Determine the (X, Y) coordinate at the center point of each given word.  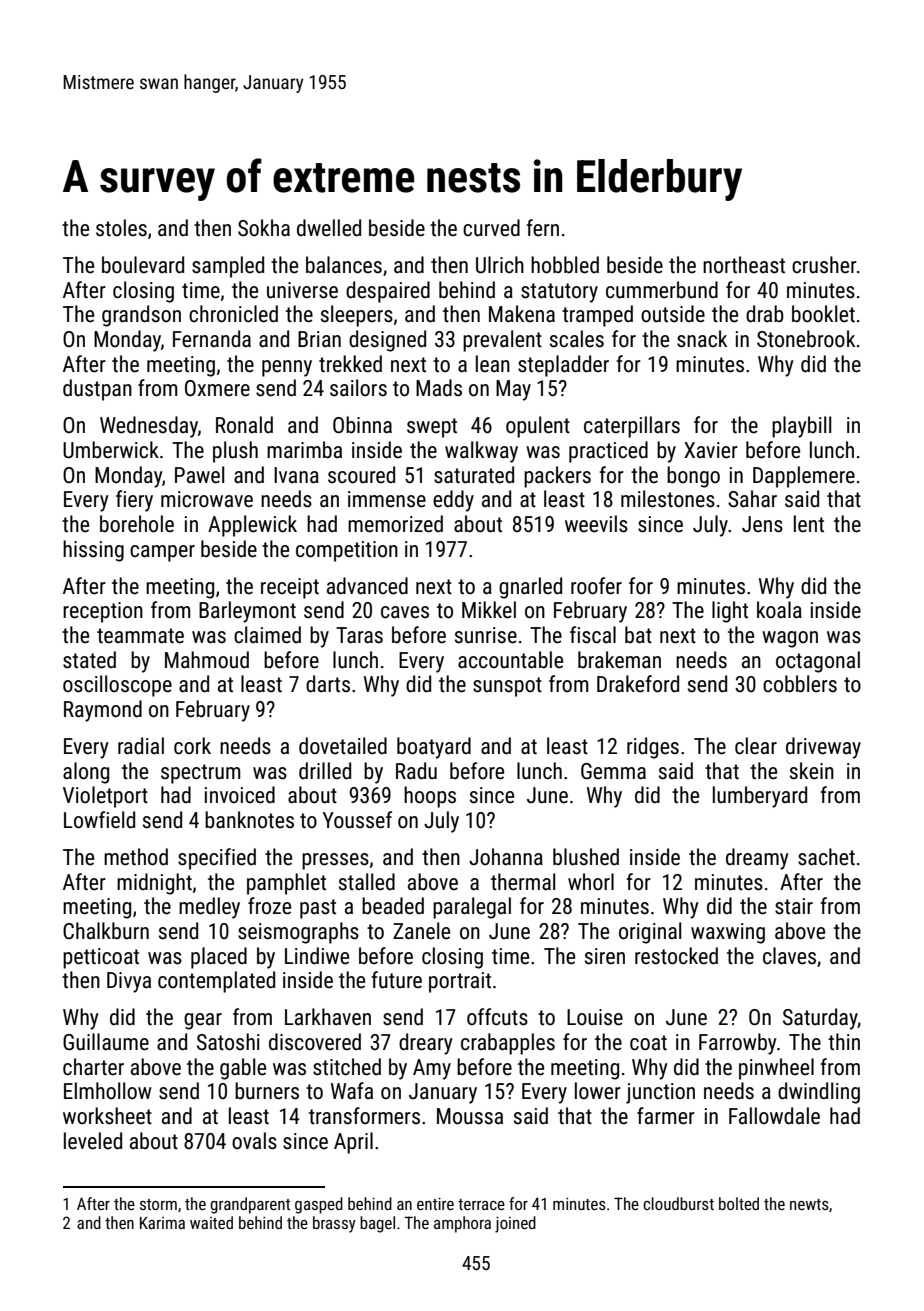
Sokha (264, 228)
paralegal (472, 908)
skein (812, 771)
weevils (596, 524)
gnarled (530, 588)
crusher (824, 265)
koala (779, 610)
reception (103, 612)
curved (491, 228)
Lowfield (99, 820)
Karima (162, 1223)
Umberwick (111, 450)
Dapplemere (804, 477)
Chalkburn (106, 931)
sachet (826, 857)
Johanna (506, 857)
